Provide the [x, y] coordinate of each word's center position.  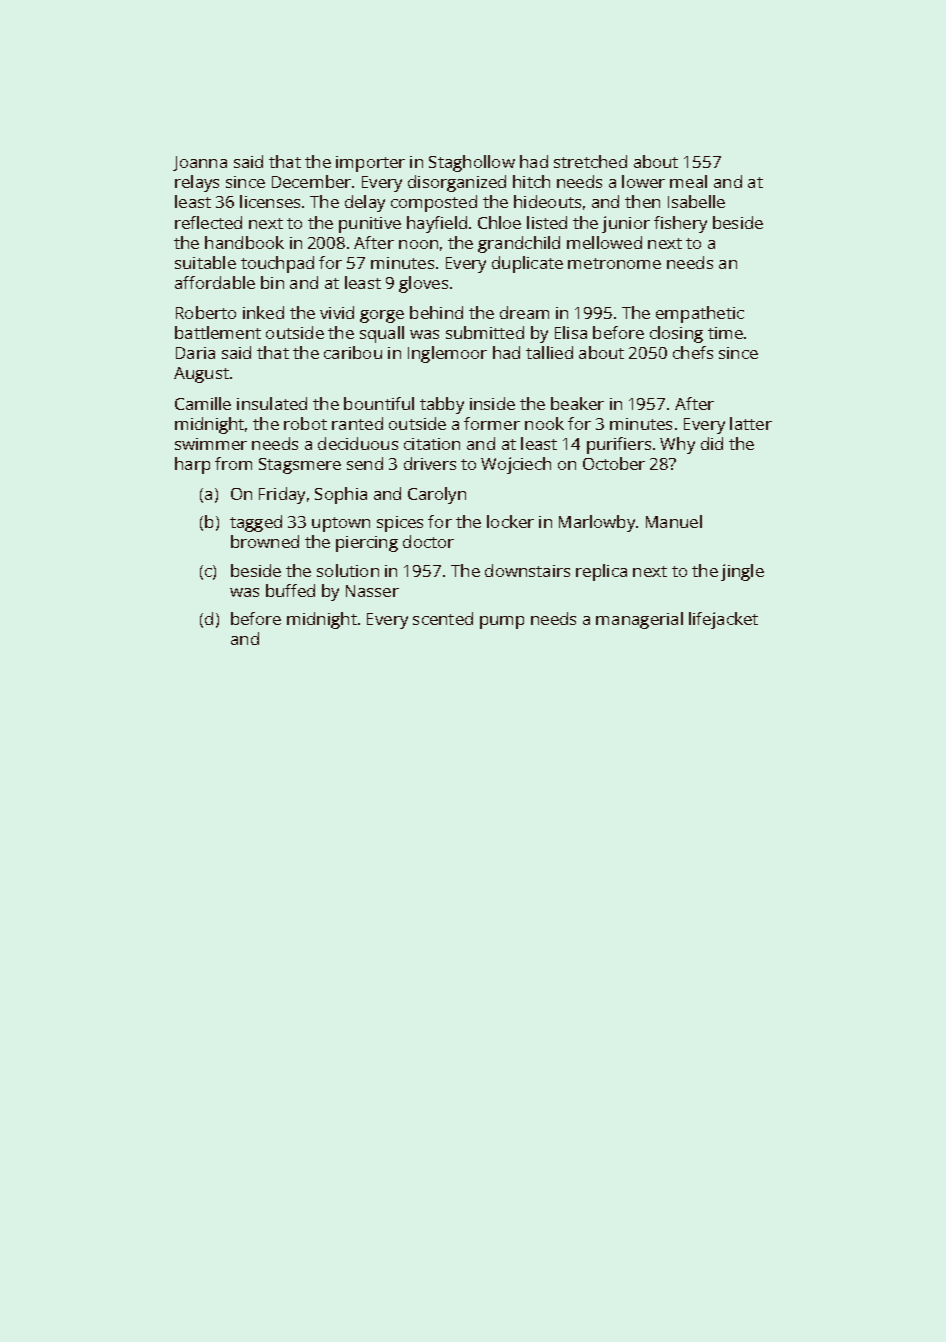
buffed [290, 590]
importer [370, 164]
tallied [549, 352]
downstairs [527, 570]
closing [676, 334]
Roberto [206, 312]
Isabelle [696, 201]
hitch [531, 181]
